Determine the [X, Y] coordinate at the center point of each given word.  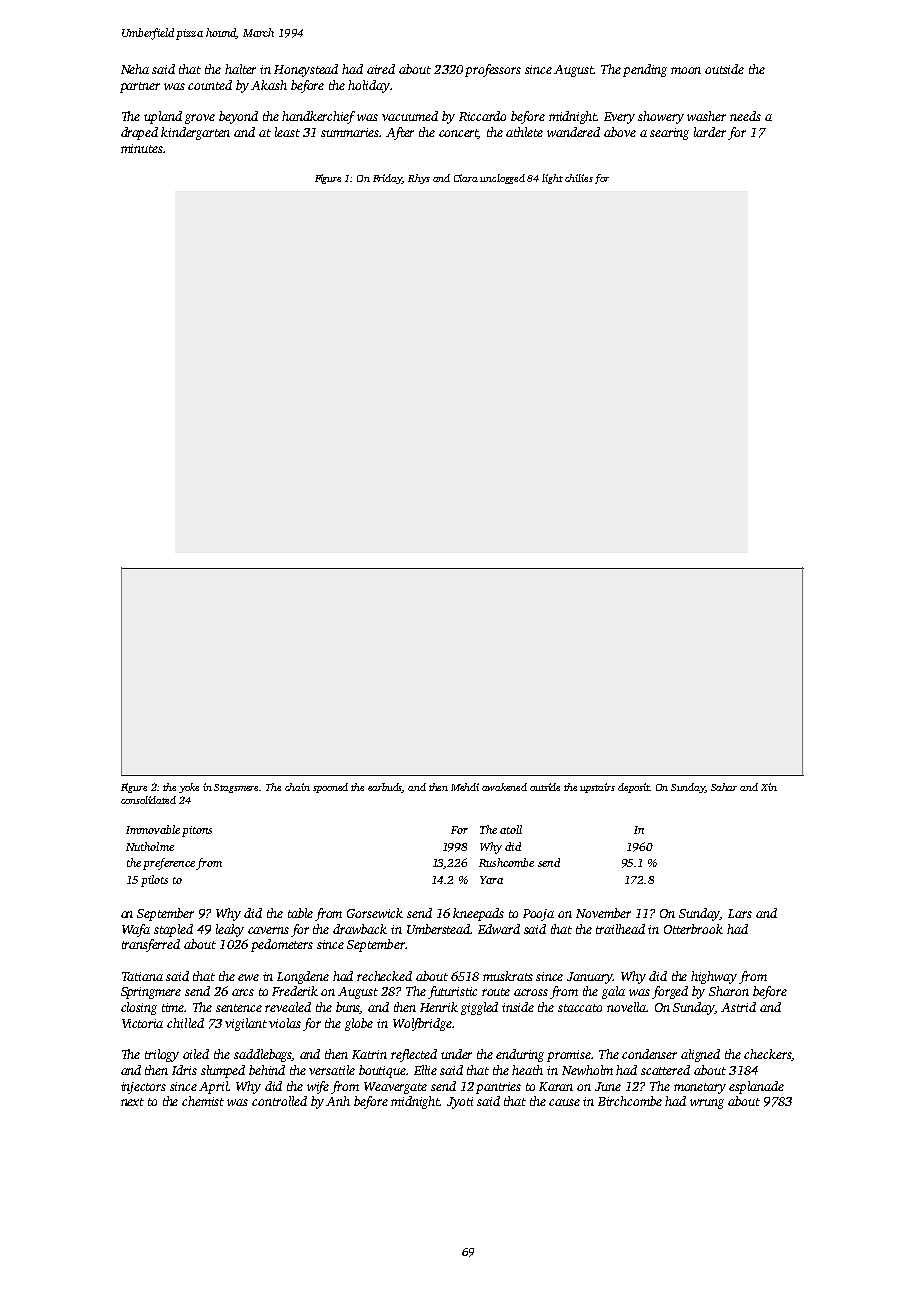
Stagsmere [237, 788]
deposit [634, 788]
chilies [579, 178]
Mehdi [465, 787]
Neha [135, 69]
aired [381, 69]
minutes [142, 148]
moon [686, 70]
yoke [189, 788]
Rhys [419, 179]
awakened [504, 787]
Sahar [724, 787]
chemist [203, 1101]
